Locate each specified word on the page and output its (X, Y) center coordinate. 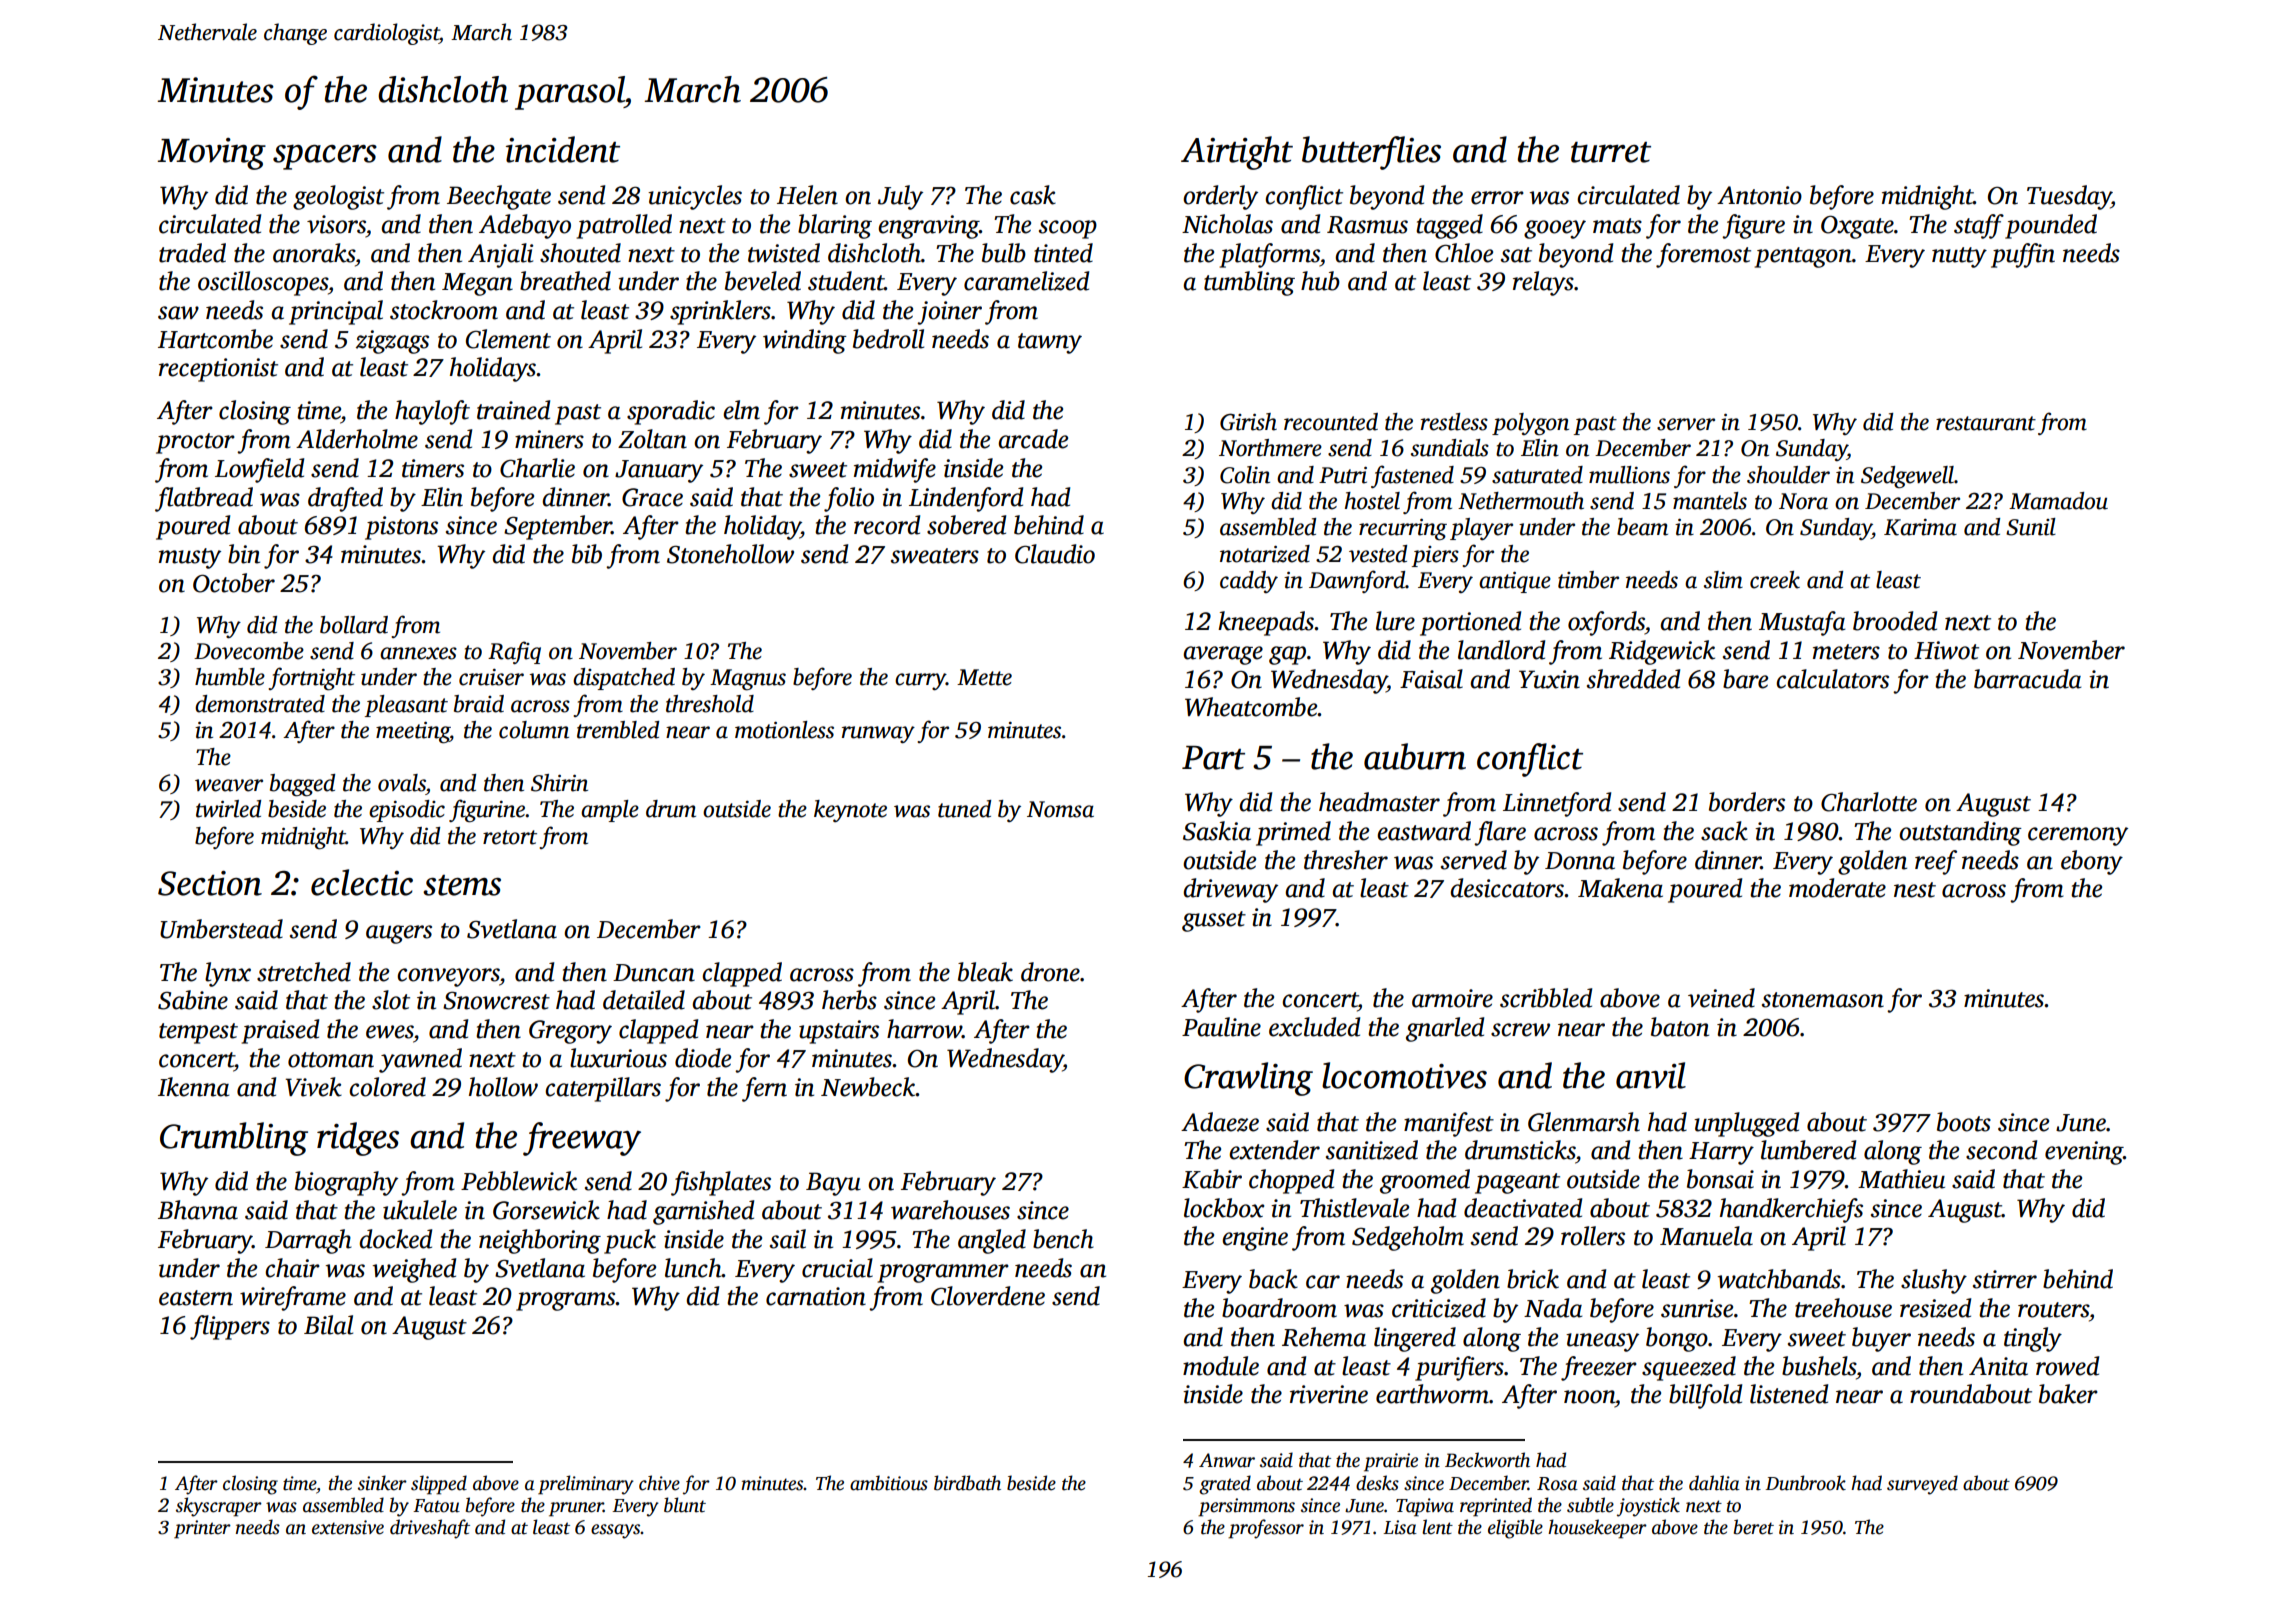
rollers (1593, 1236)
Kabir (1212, 1179)
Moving (212, 154)
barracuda (2028, 679)
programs (566, 1301)
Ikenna (194, 1087)
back (1273, 1279)
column (534, 730)
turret (1611, 152)
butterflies (1371, 153)
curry (920, 681)
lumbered (1808, 1150)
